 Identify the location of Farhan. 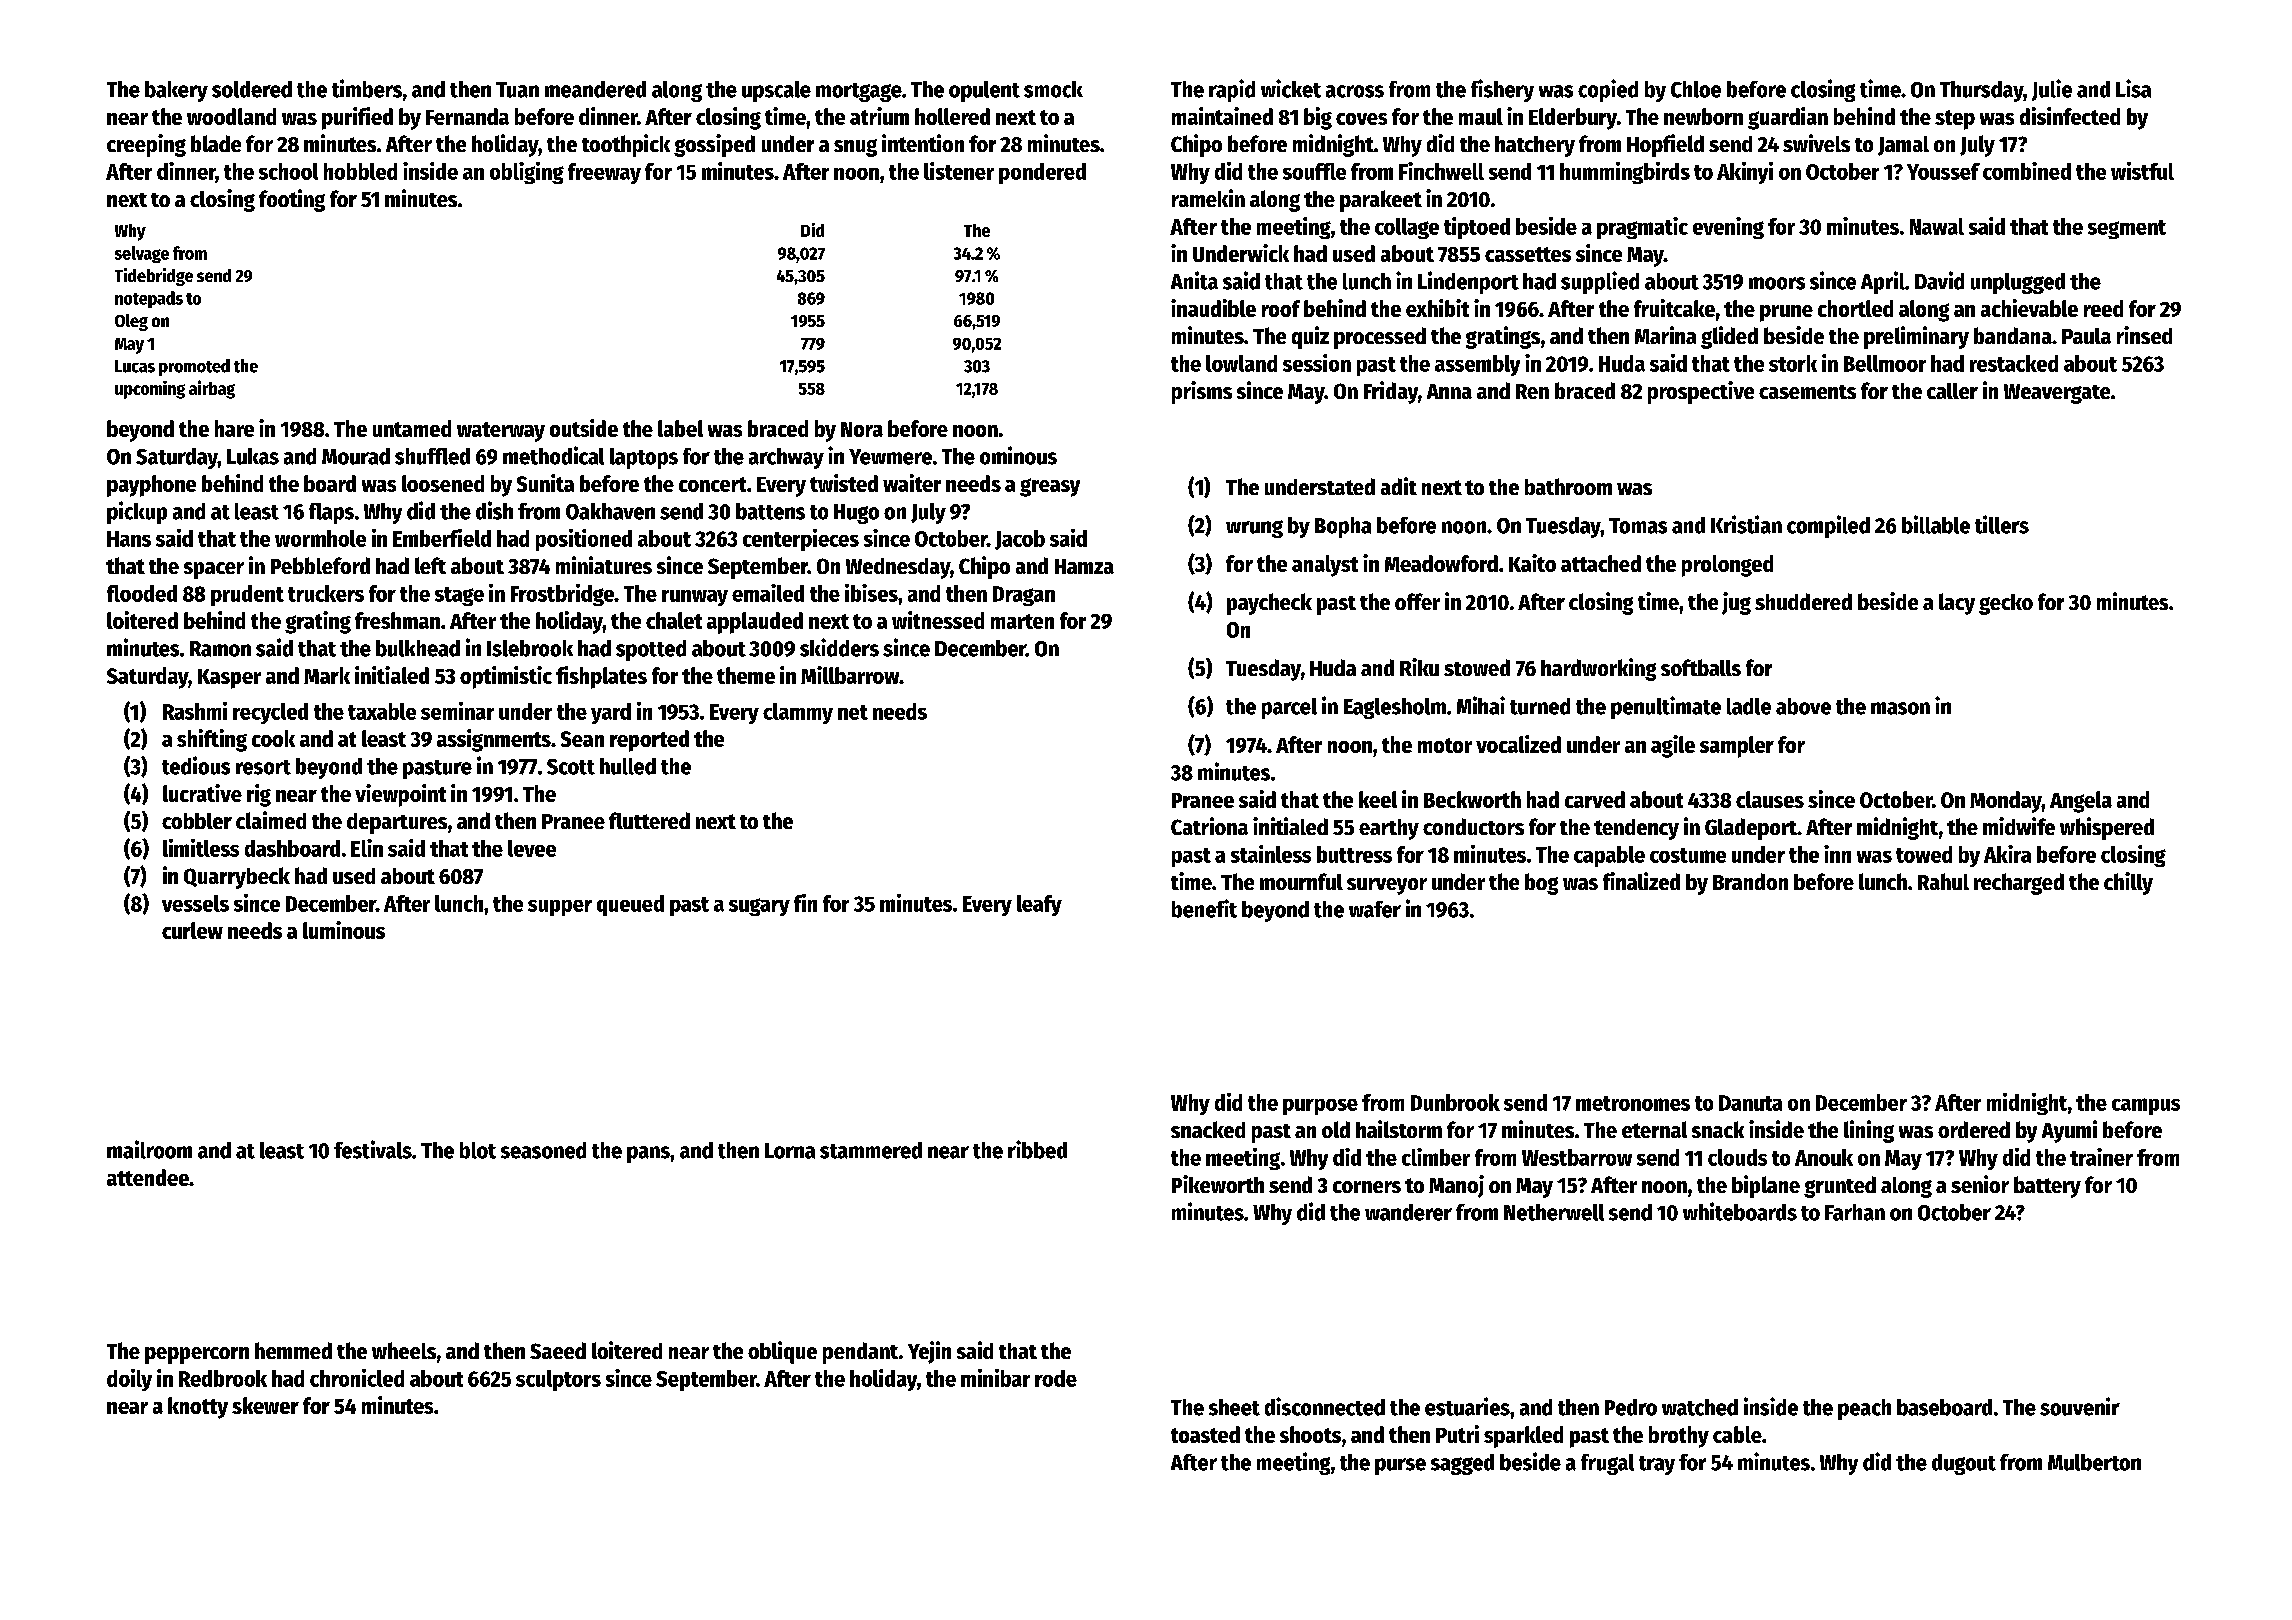
(1855, 1212).
